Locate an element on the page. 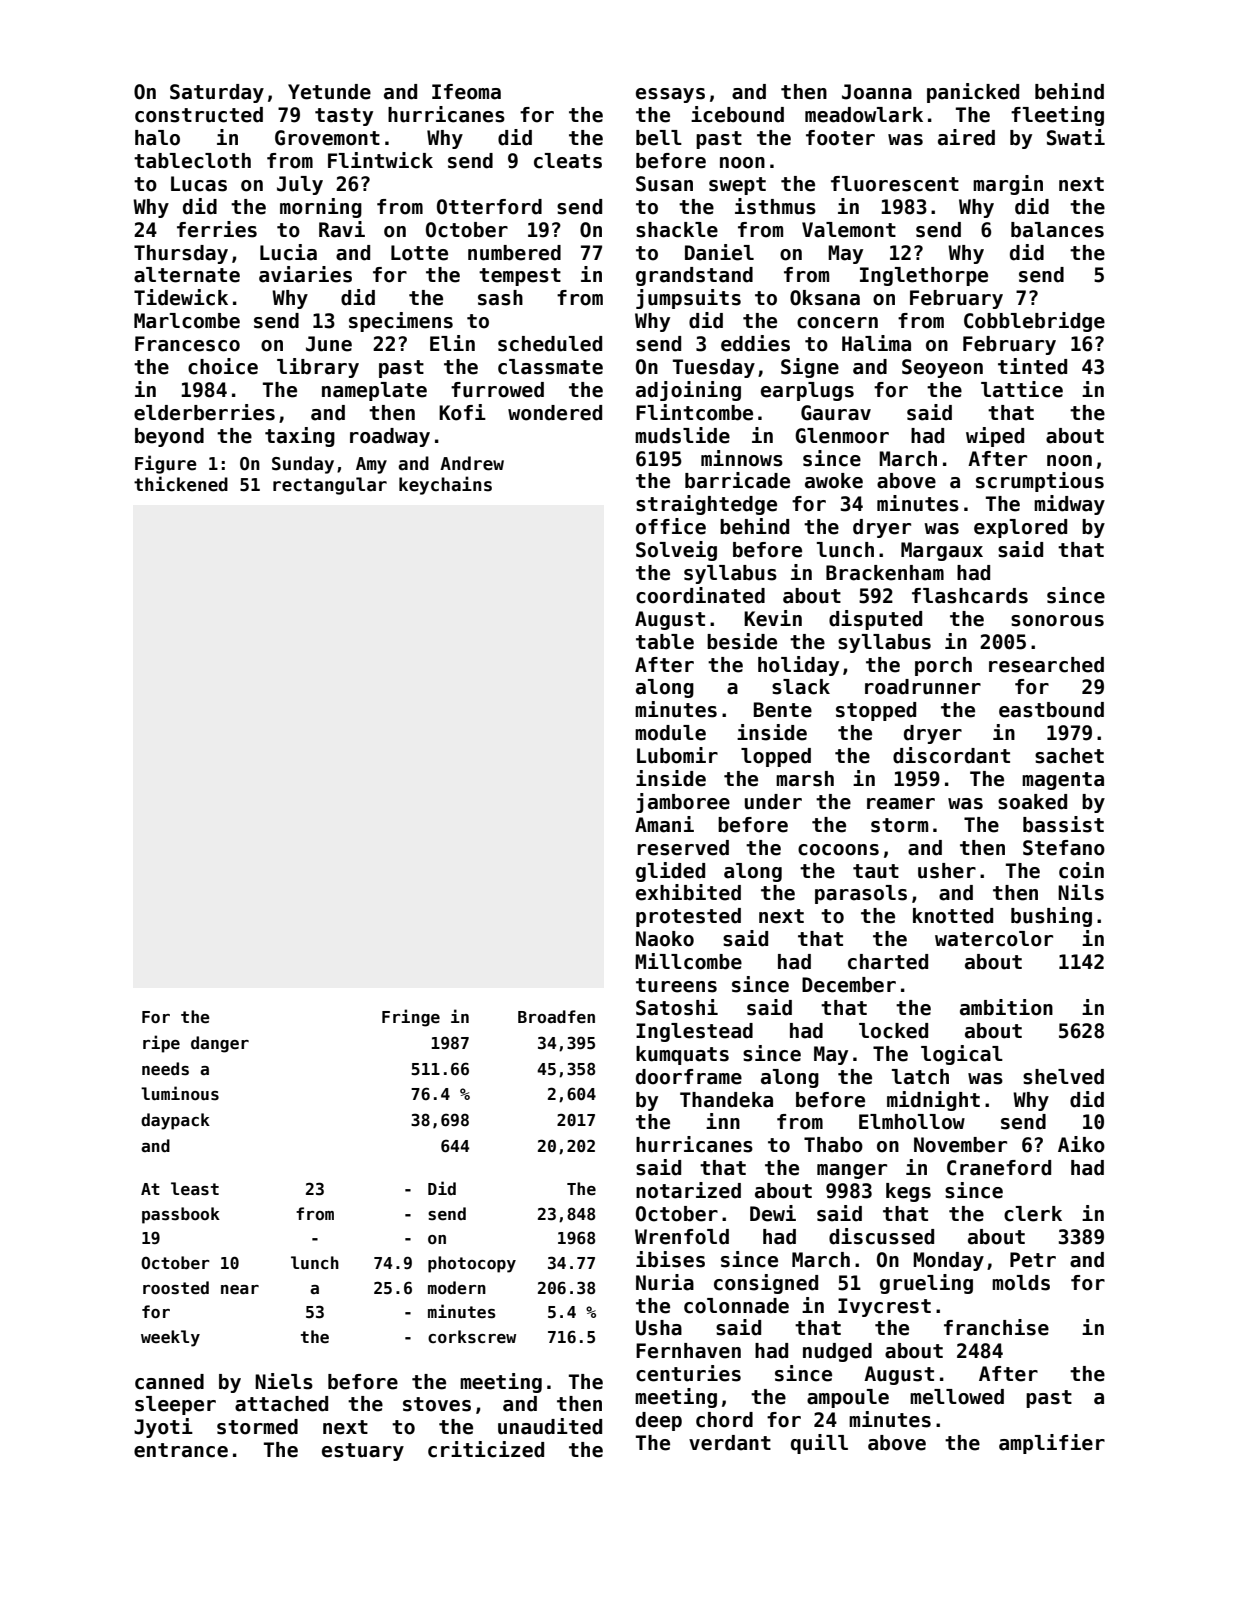  Ifeoma is located at coordinates (466, 92).
